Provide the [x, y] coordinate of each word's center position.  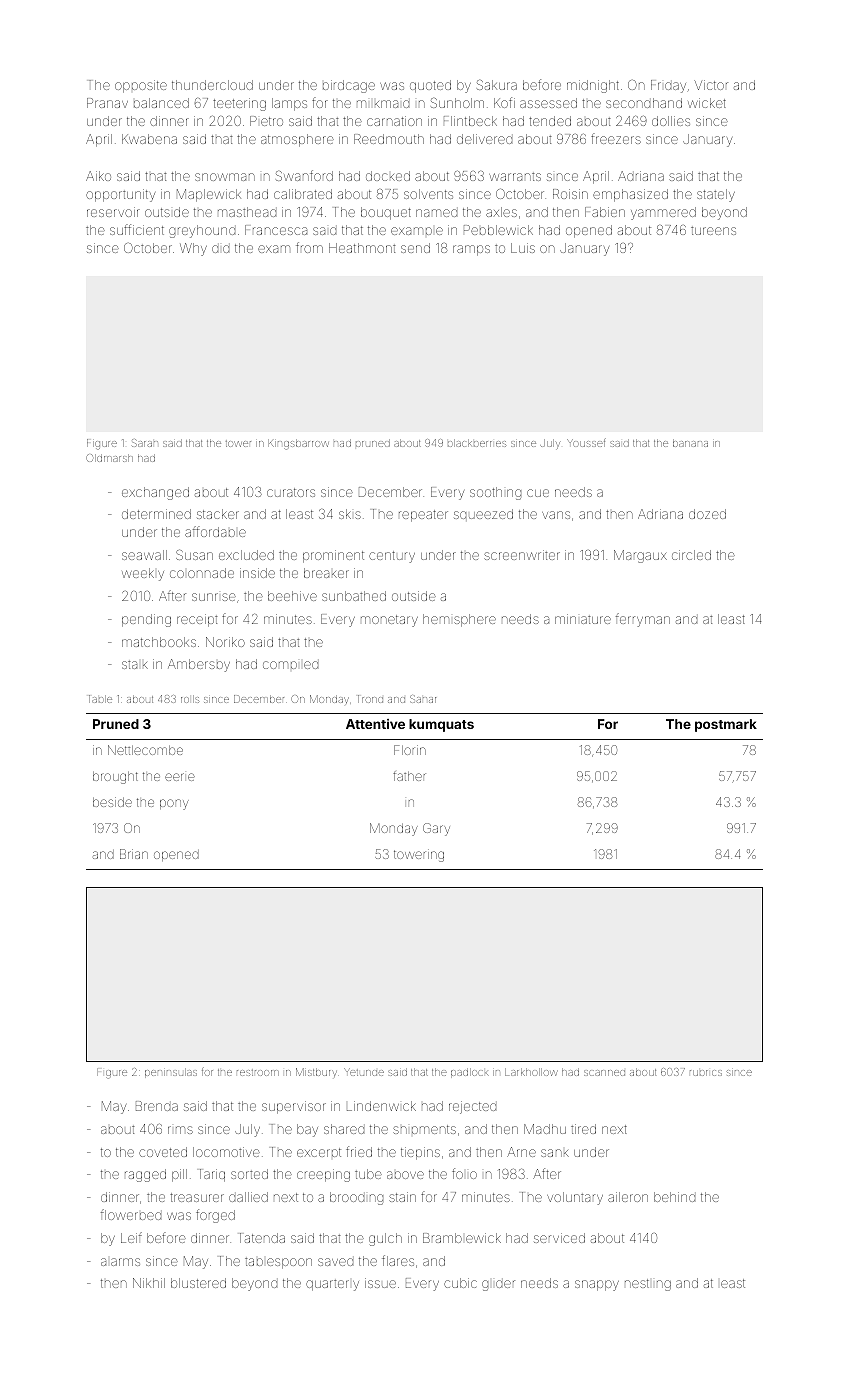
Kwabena [149, 139]
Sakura [497, 85]
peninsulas [171, 1073]
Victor [711, 85]
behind [674, 1197]
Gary [436, 829]
